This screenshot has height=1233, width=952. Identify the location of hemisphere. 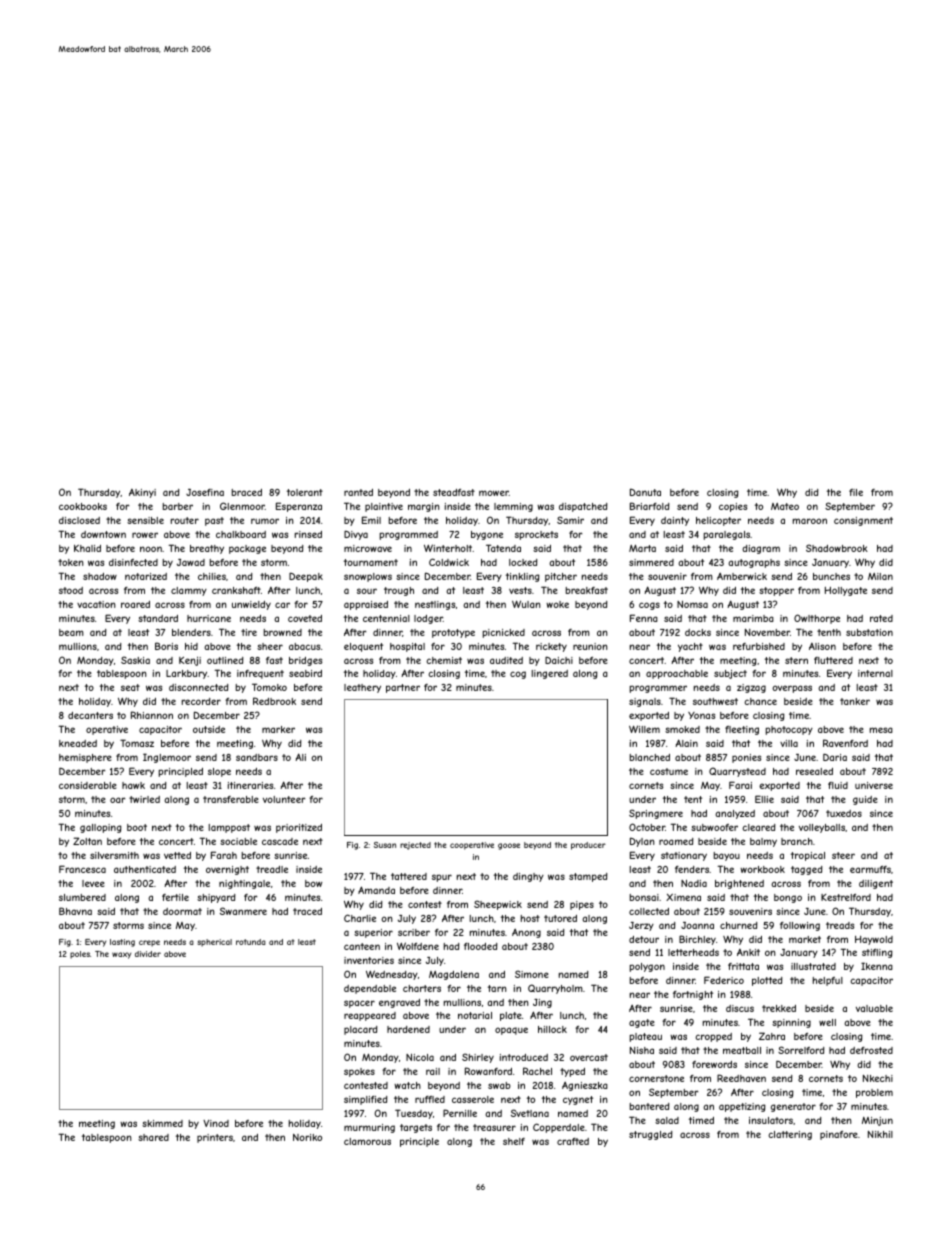
(85, 758).
